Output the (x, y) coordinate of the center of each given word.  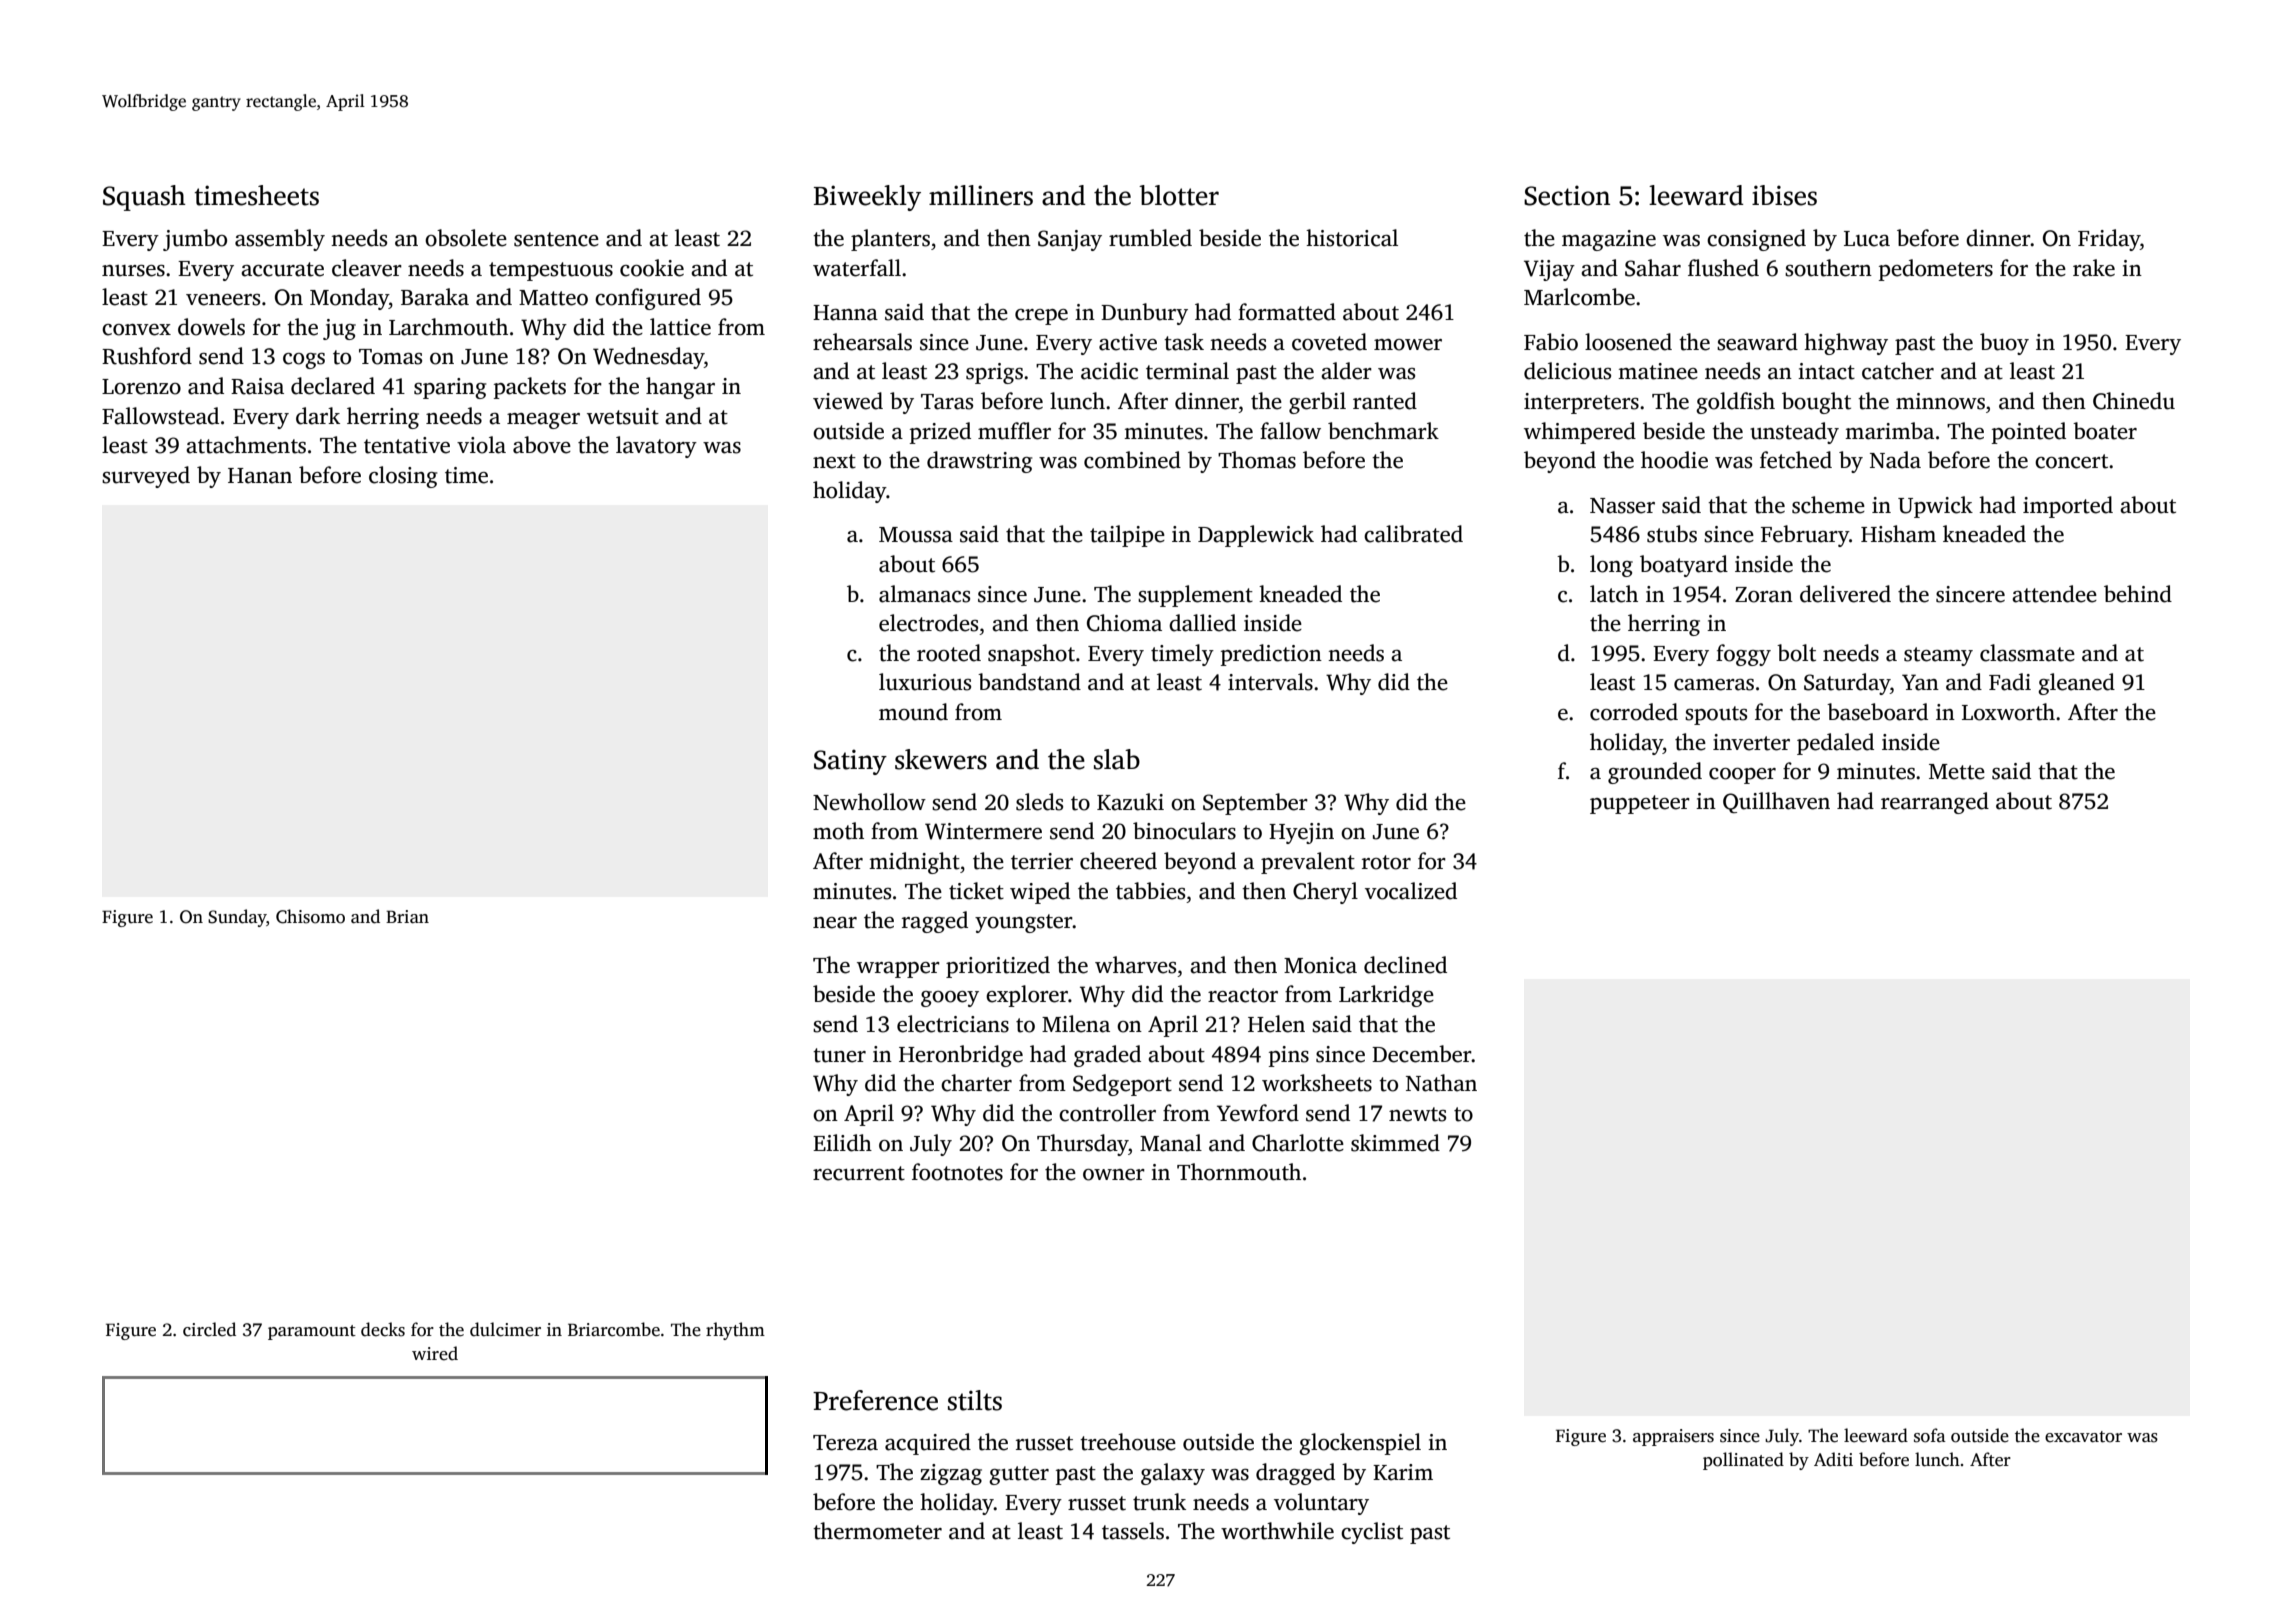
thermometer (877, 1531)
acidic (1109, 371)
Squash (144, 198)
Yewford (1258, 1113)
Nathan (1441, 1083)
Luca (1867, 239)
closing (403, 477)
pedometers (1936, 270)
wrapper (898, 970)
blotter (1179, 195)
